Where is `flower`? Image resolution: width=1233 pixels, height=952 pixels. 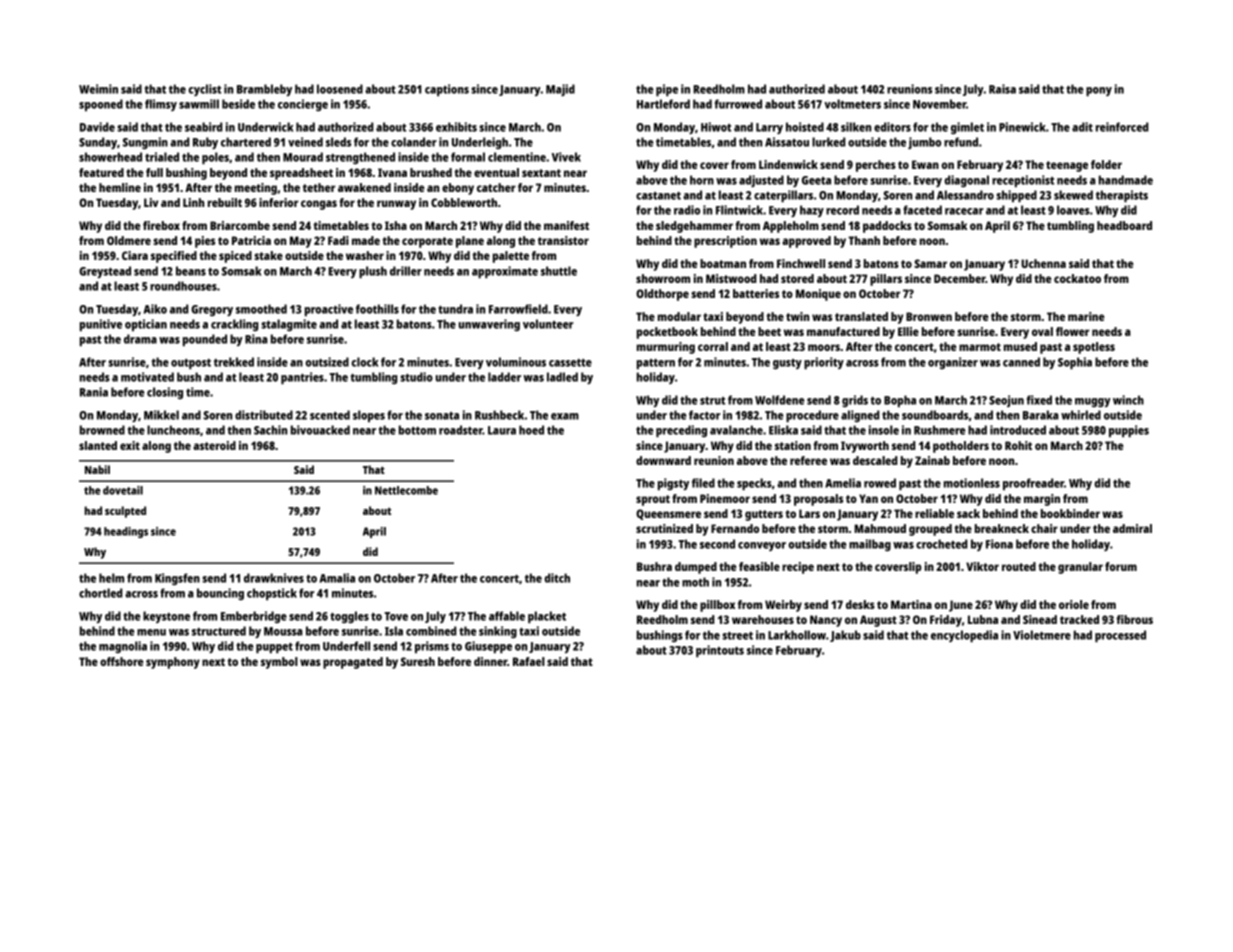
flower is located at coordinates (1072, 331).
